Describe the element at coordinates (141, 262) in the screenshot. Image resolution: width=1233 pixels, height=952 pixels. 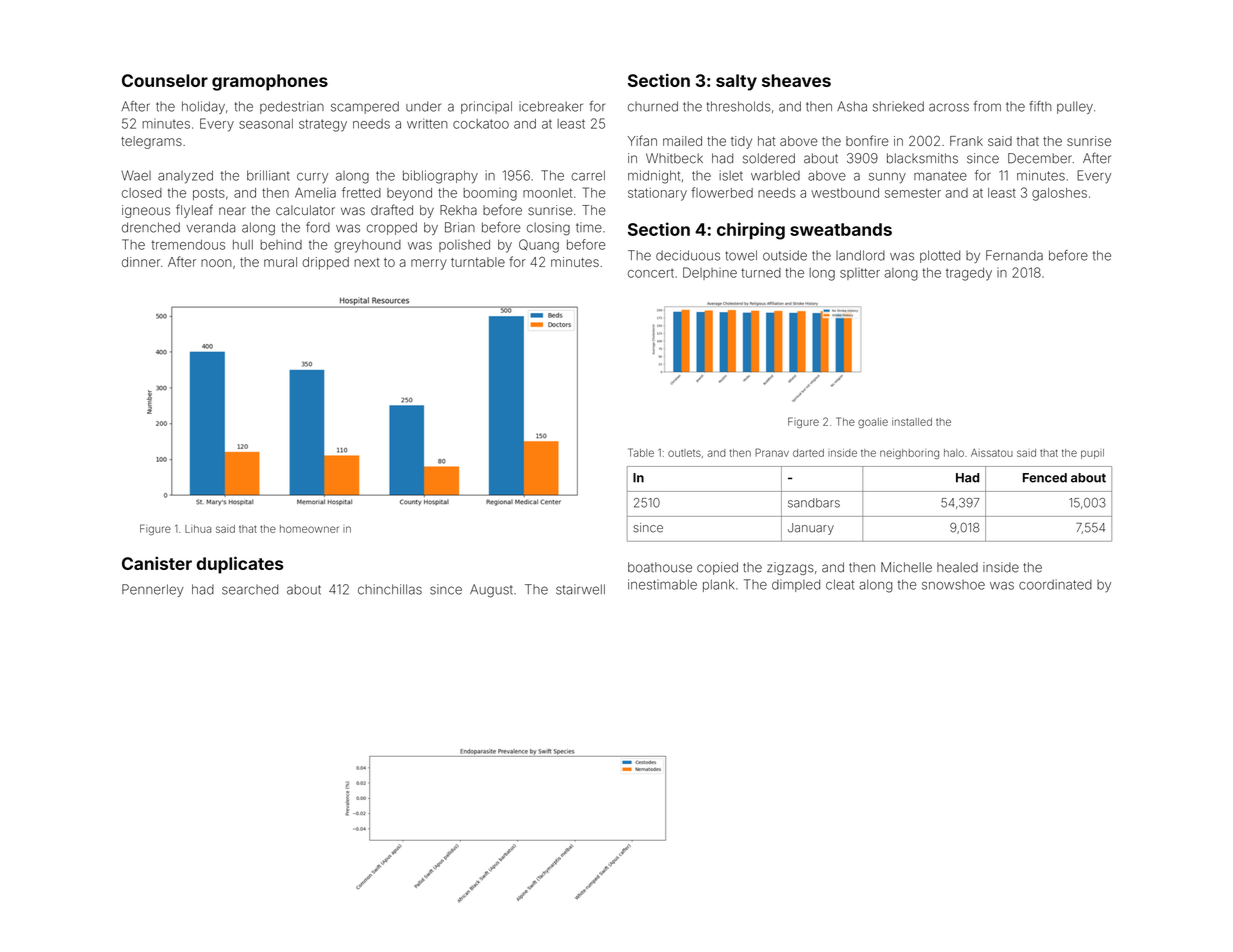
I see `dinner` at that location.
